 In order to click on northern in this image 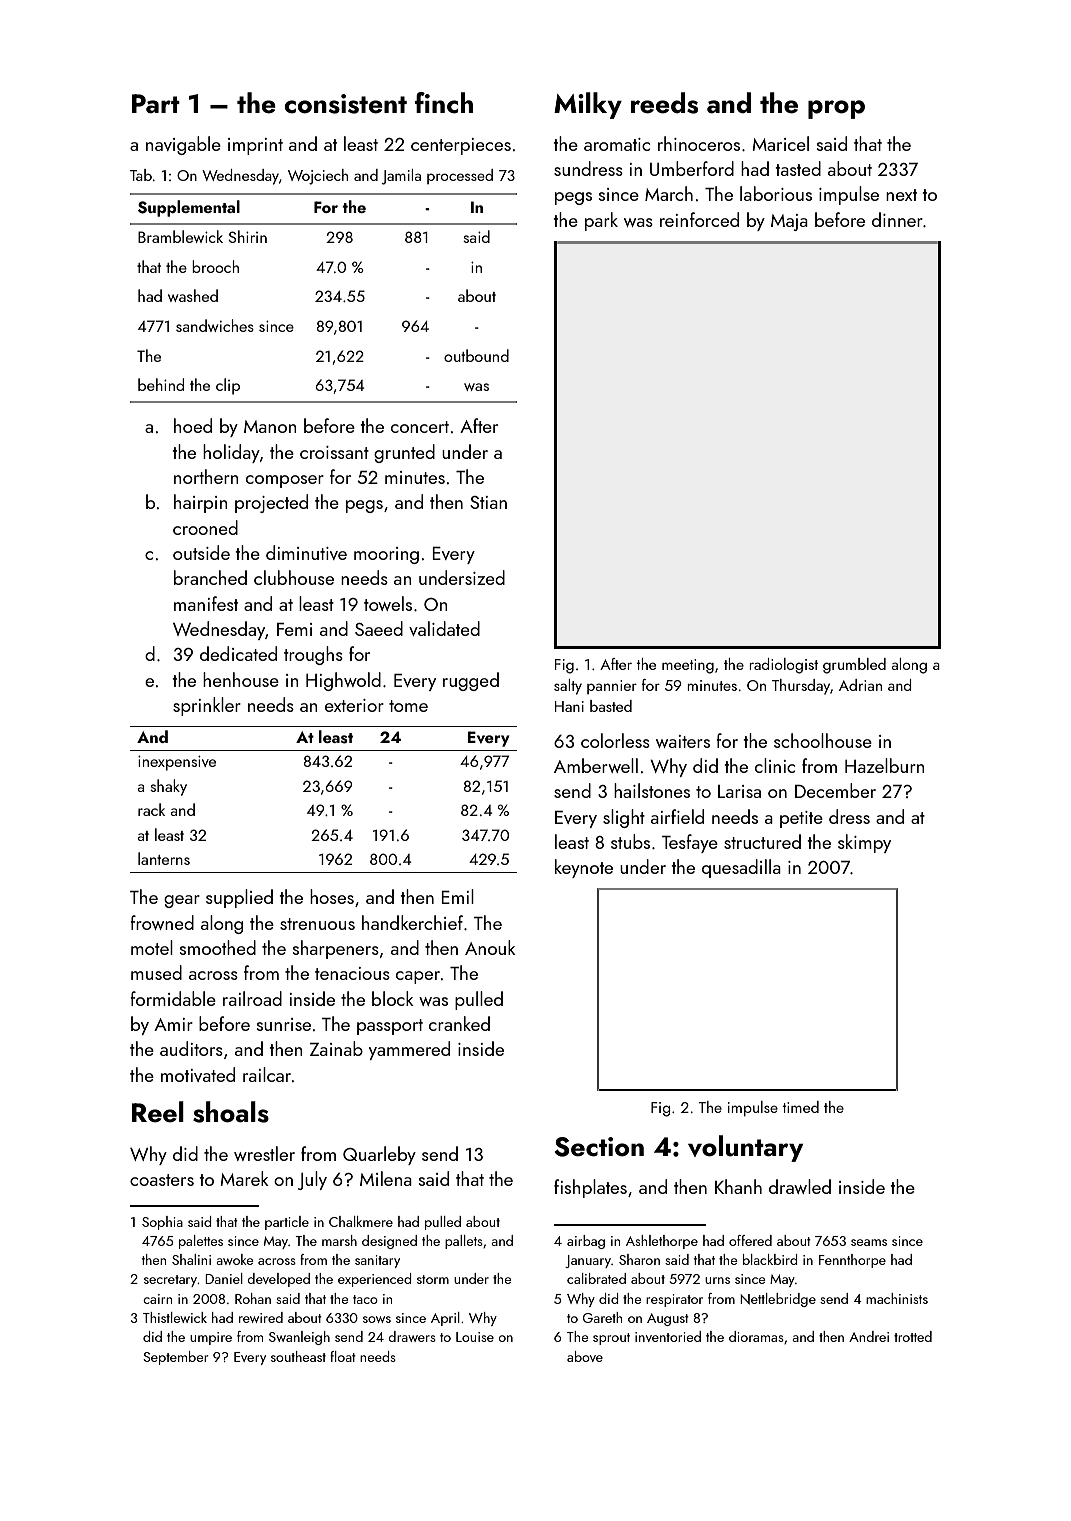, I will do `click(206, 476)`.
